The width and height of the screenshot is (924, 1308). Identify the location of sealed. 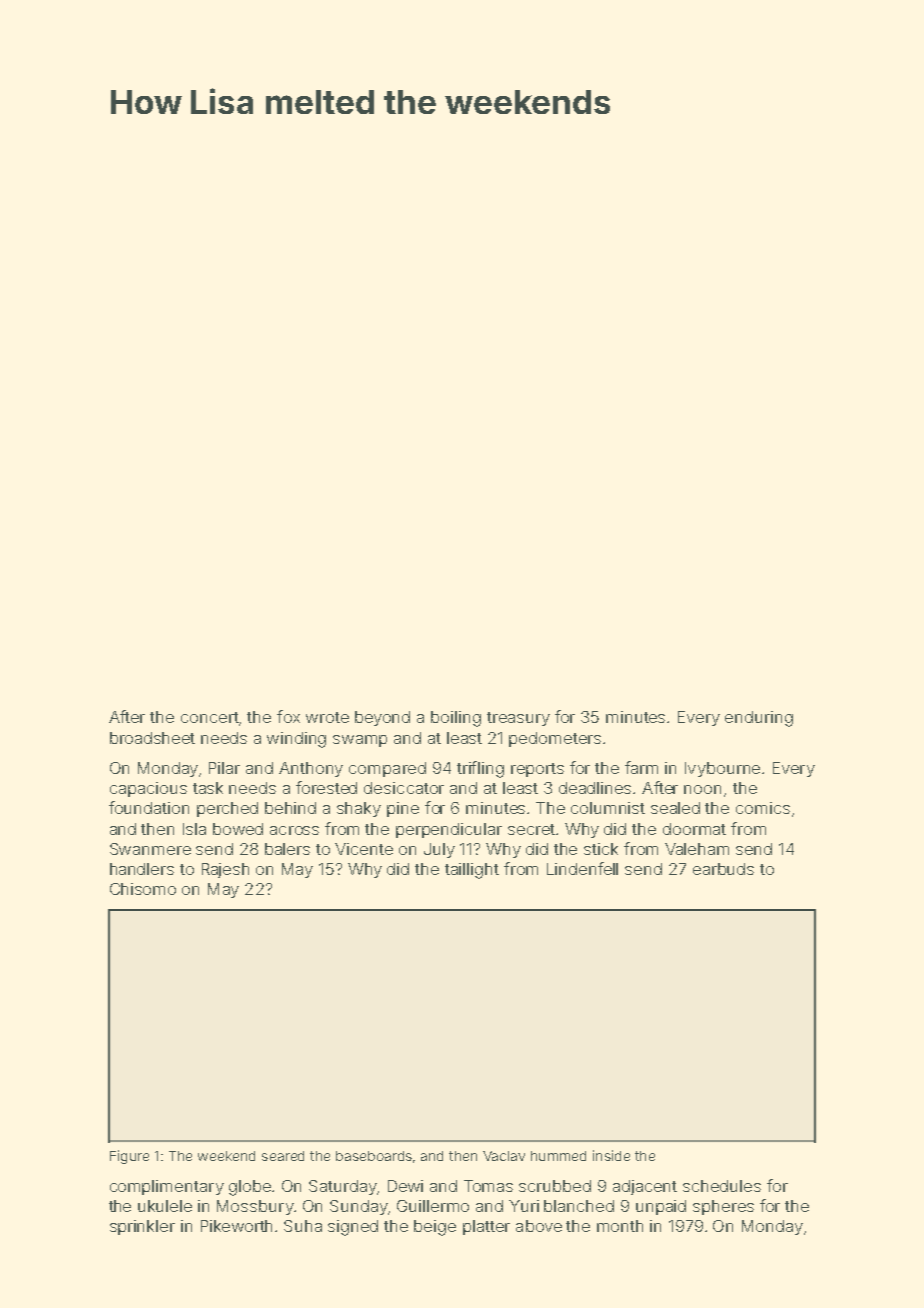
(675, 808).
